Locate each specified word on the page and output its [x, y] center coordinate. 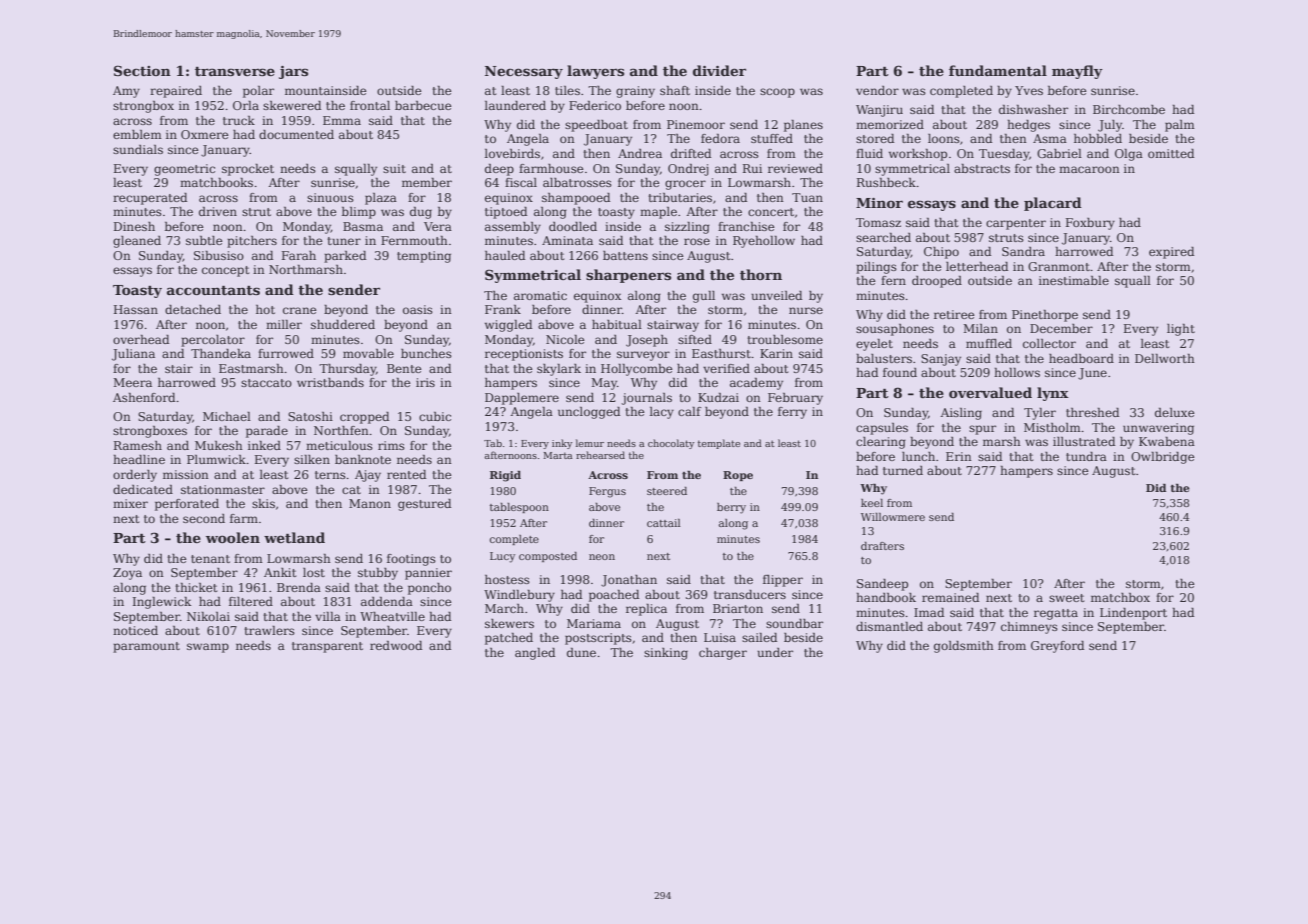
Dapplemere [522, 399]
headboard [1081, 358]
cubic [435, 416]
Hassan [136, 309]
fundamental [998, 70]
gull [704, 297]
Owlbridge [1163, 458]
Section [142, 70]
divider [719, 70]
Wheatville [392, 616]
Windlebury [519, 596]
